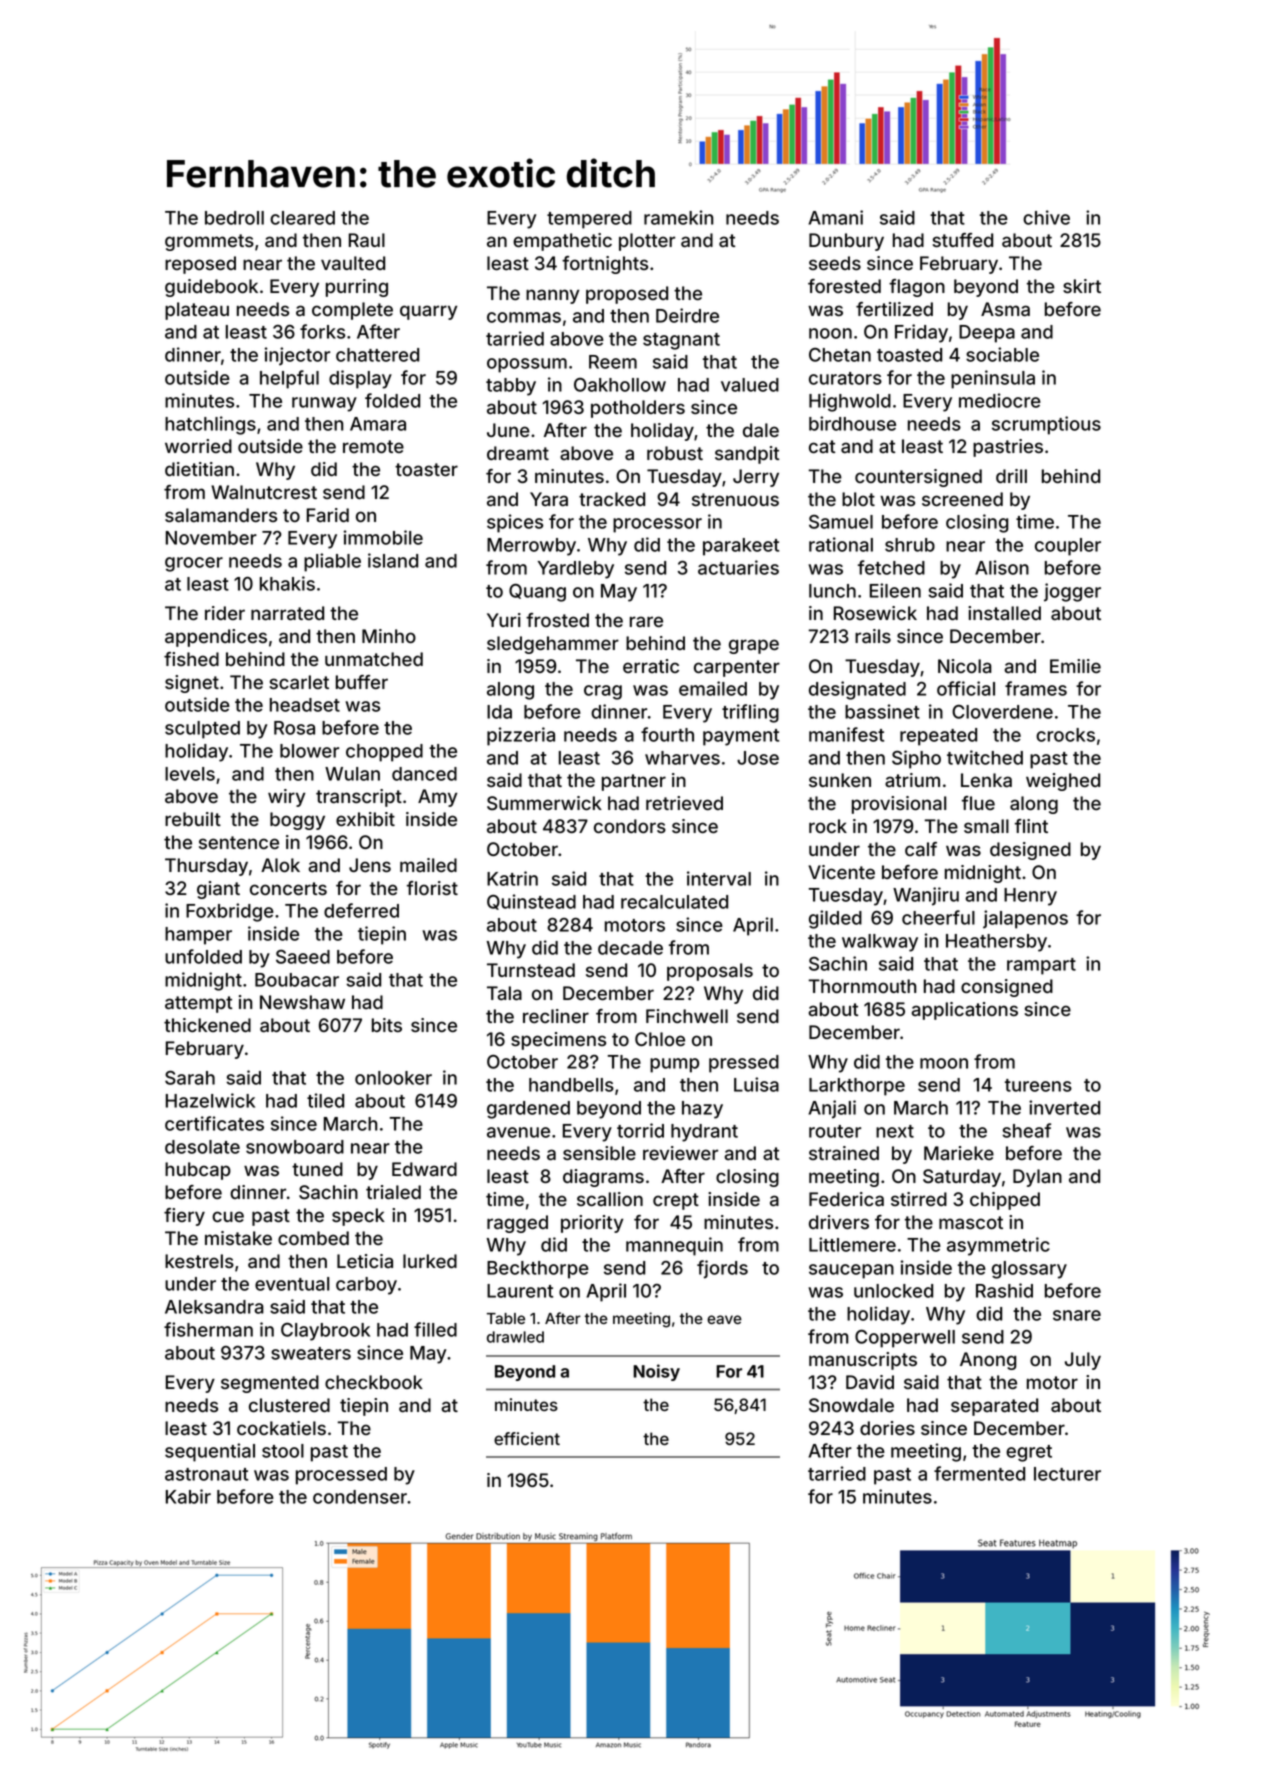 This screenshot has width=1266, height=1790. I want to click on Foxbridge, so click(230, 912).
